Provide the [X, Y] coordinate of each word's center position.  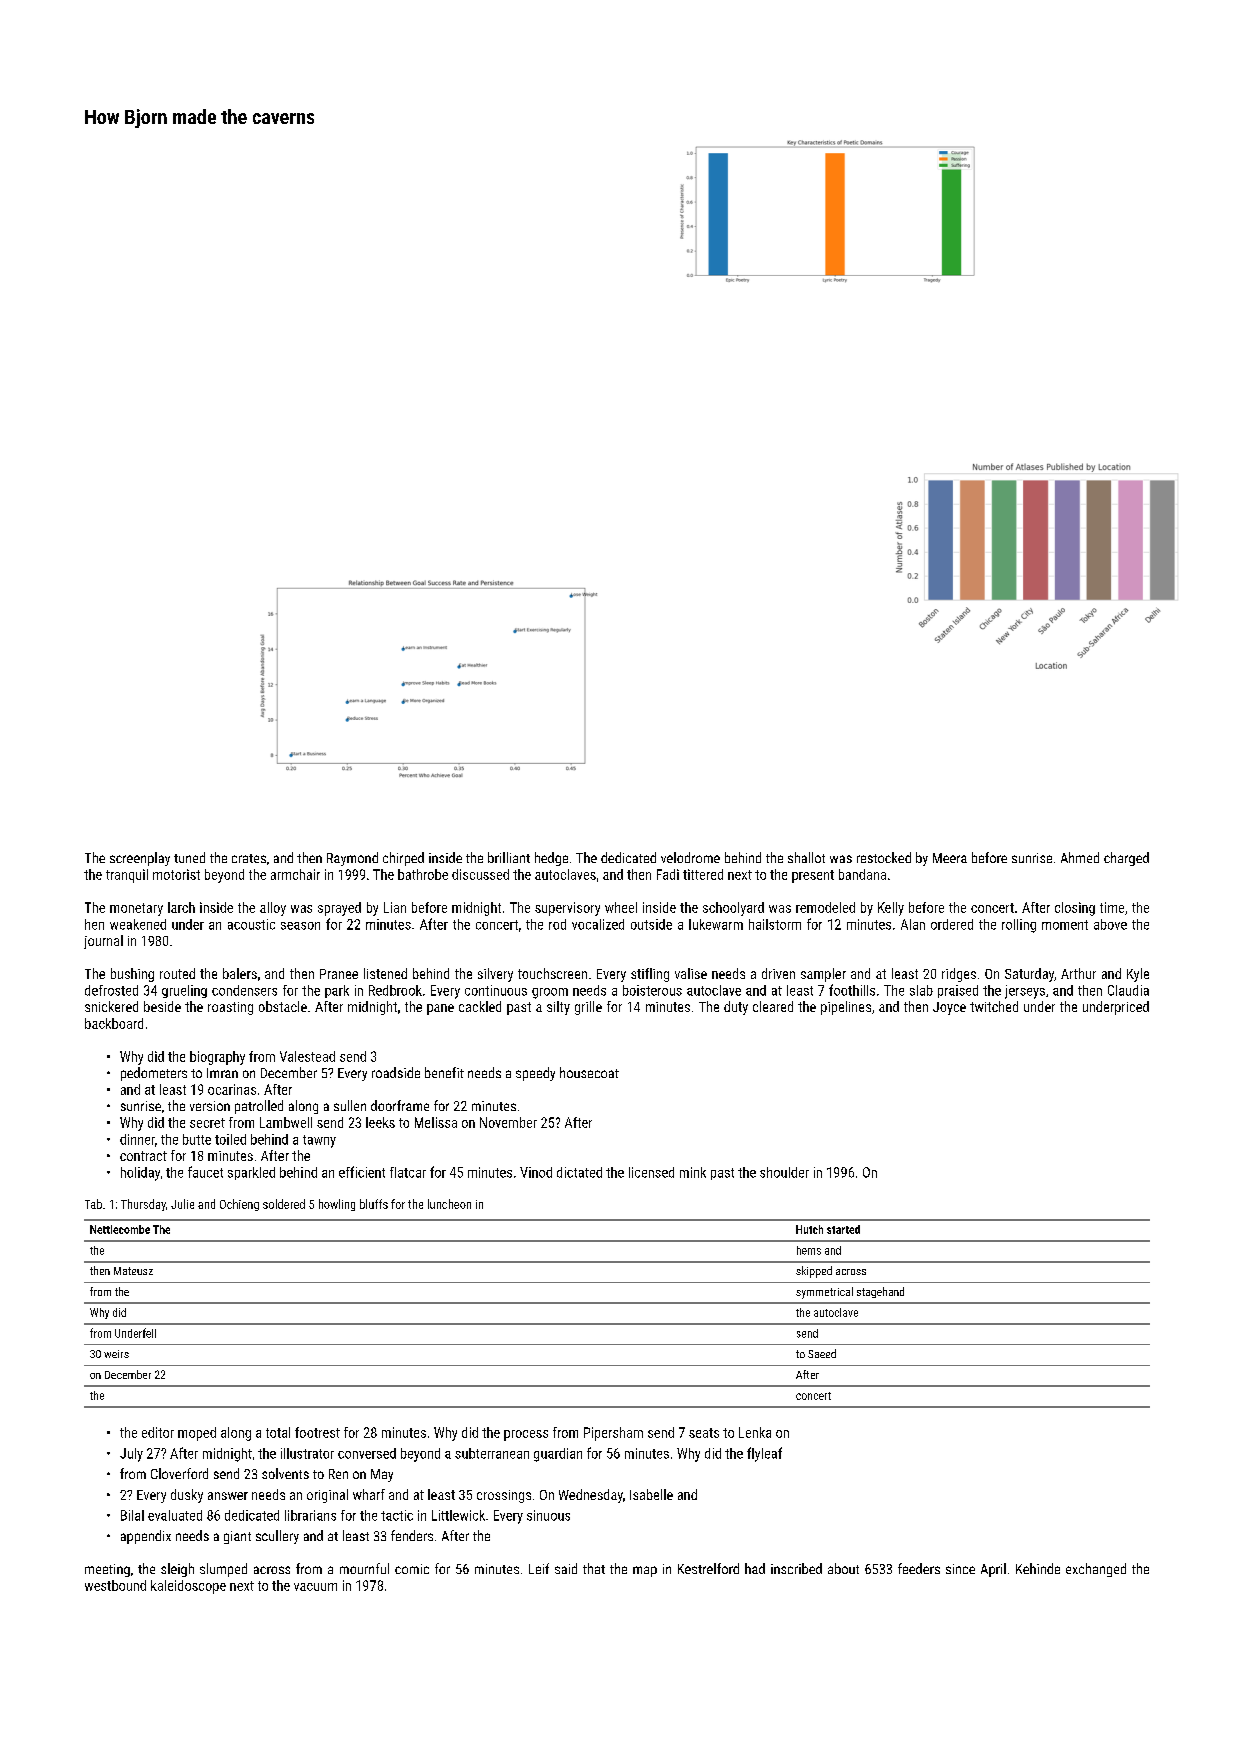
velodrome [690, 857]
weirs [116, 1354]
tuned [189, 857]
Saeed [822, 1353]
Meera [950, 858]
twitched [994, 1006]
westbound [115, 1585]
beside [162, 1006]
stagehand [880, 1292]
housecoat [589, 1072]
